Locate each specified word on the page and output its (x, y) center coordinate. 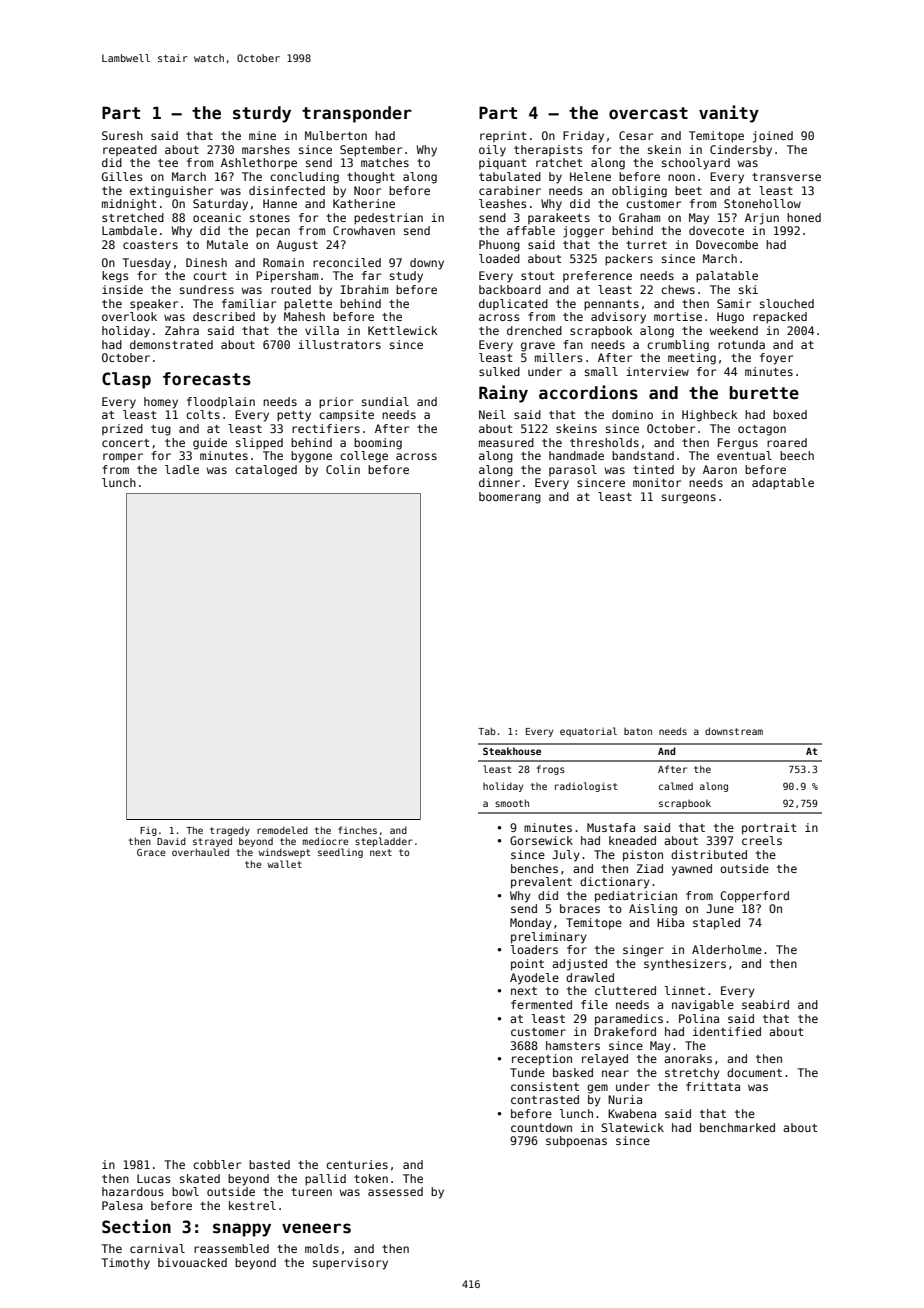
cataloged (266, 471)
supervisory (350, 1264)
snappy (242, 1230)
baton (638, 731)
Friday (583, 137)
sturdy (262, 114)
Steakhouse (512, 751)
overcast (648, 113)
